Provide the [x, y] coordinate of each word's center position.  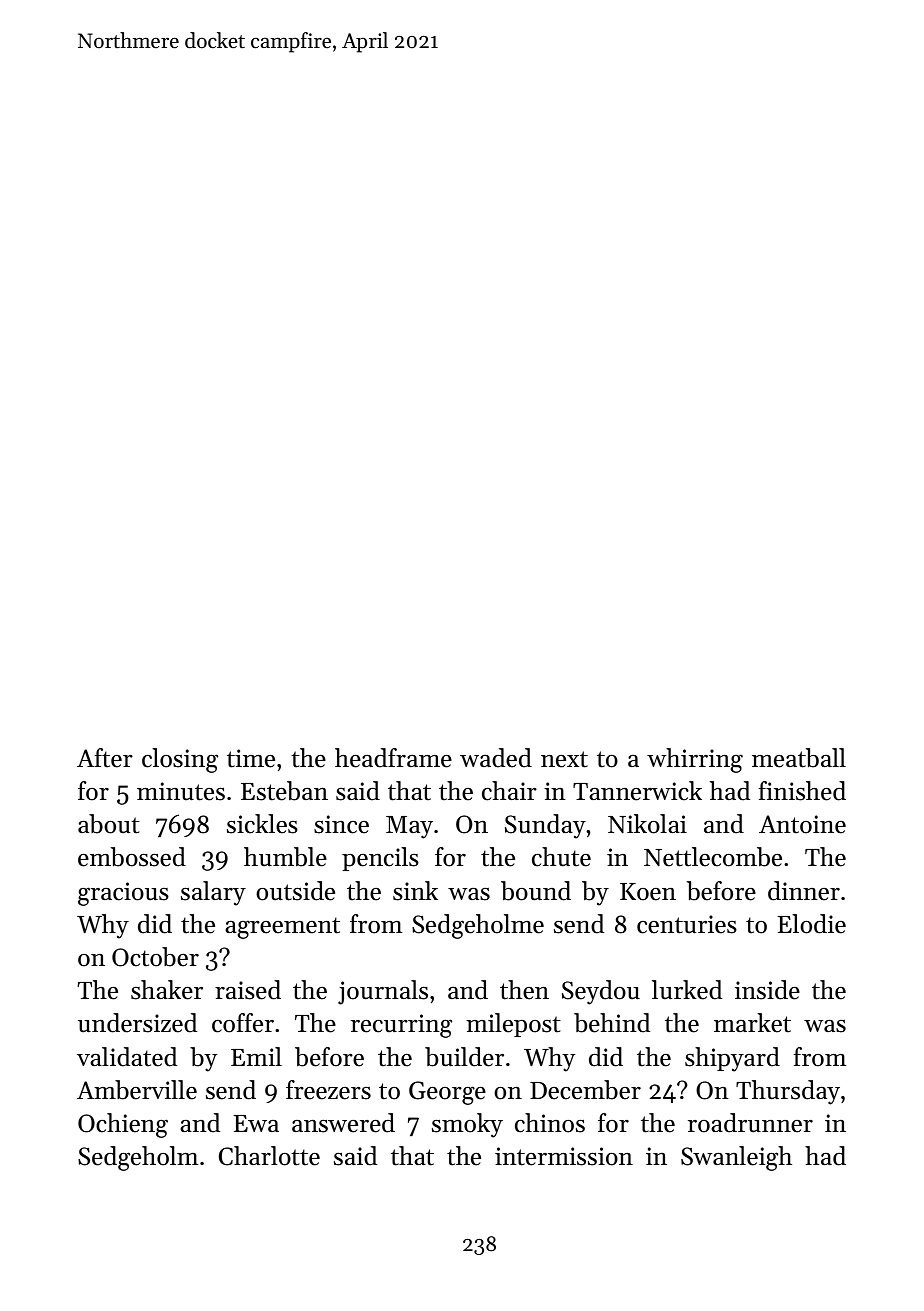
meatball [799, 758]
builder [464, 1057]
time [251, 758]
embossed [132, 857]
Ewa [256, 1123]
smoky [467, 1125]
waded [496, 758]
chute [561, 857]
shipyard [732, 1059]
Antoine [802, 824]
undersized [137, 1023]
